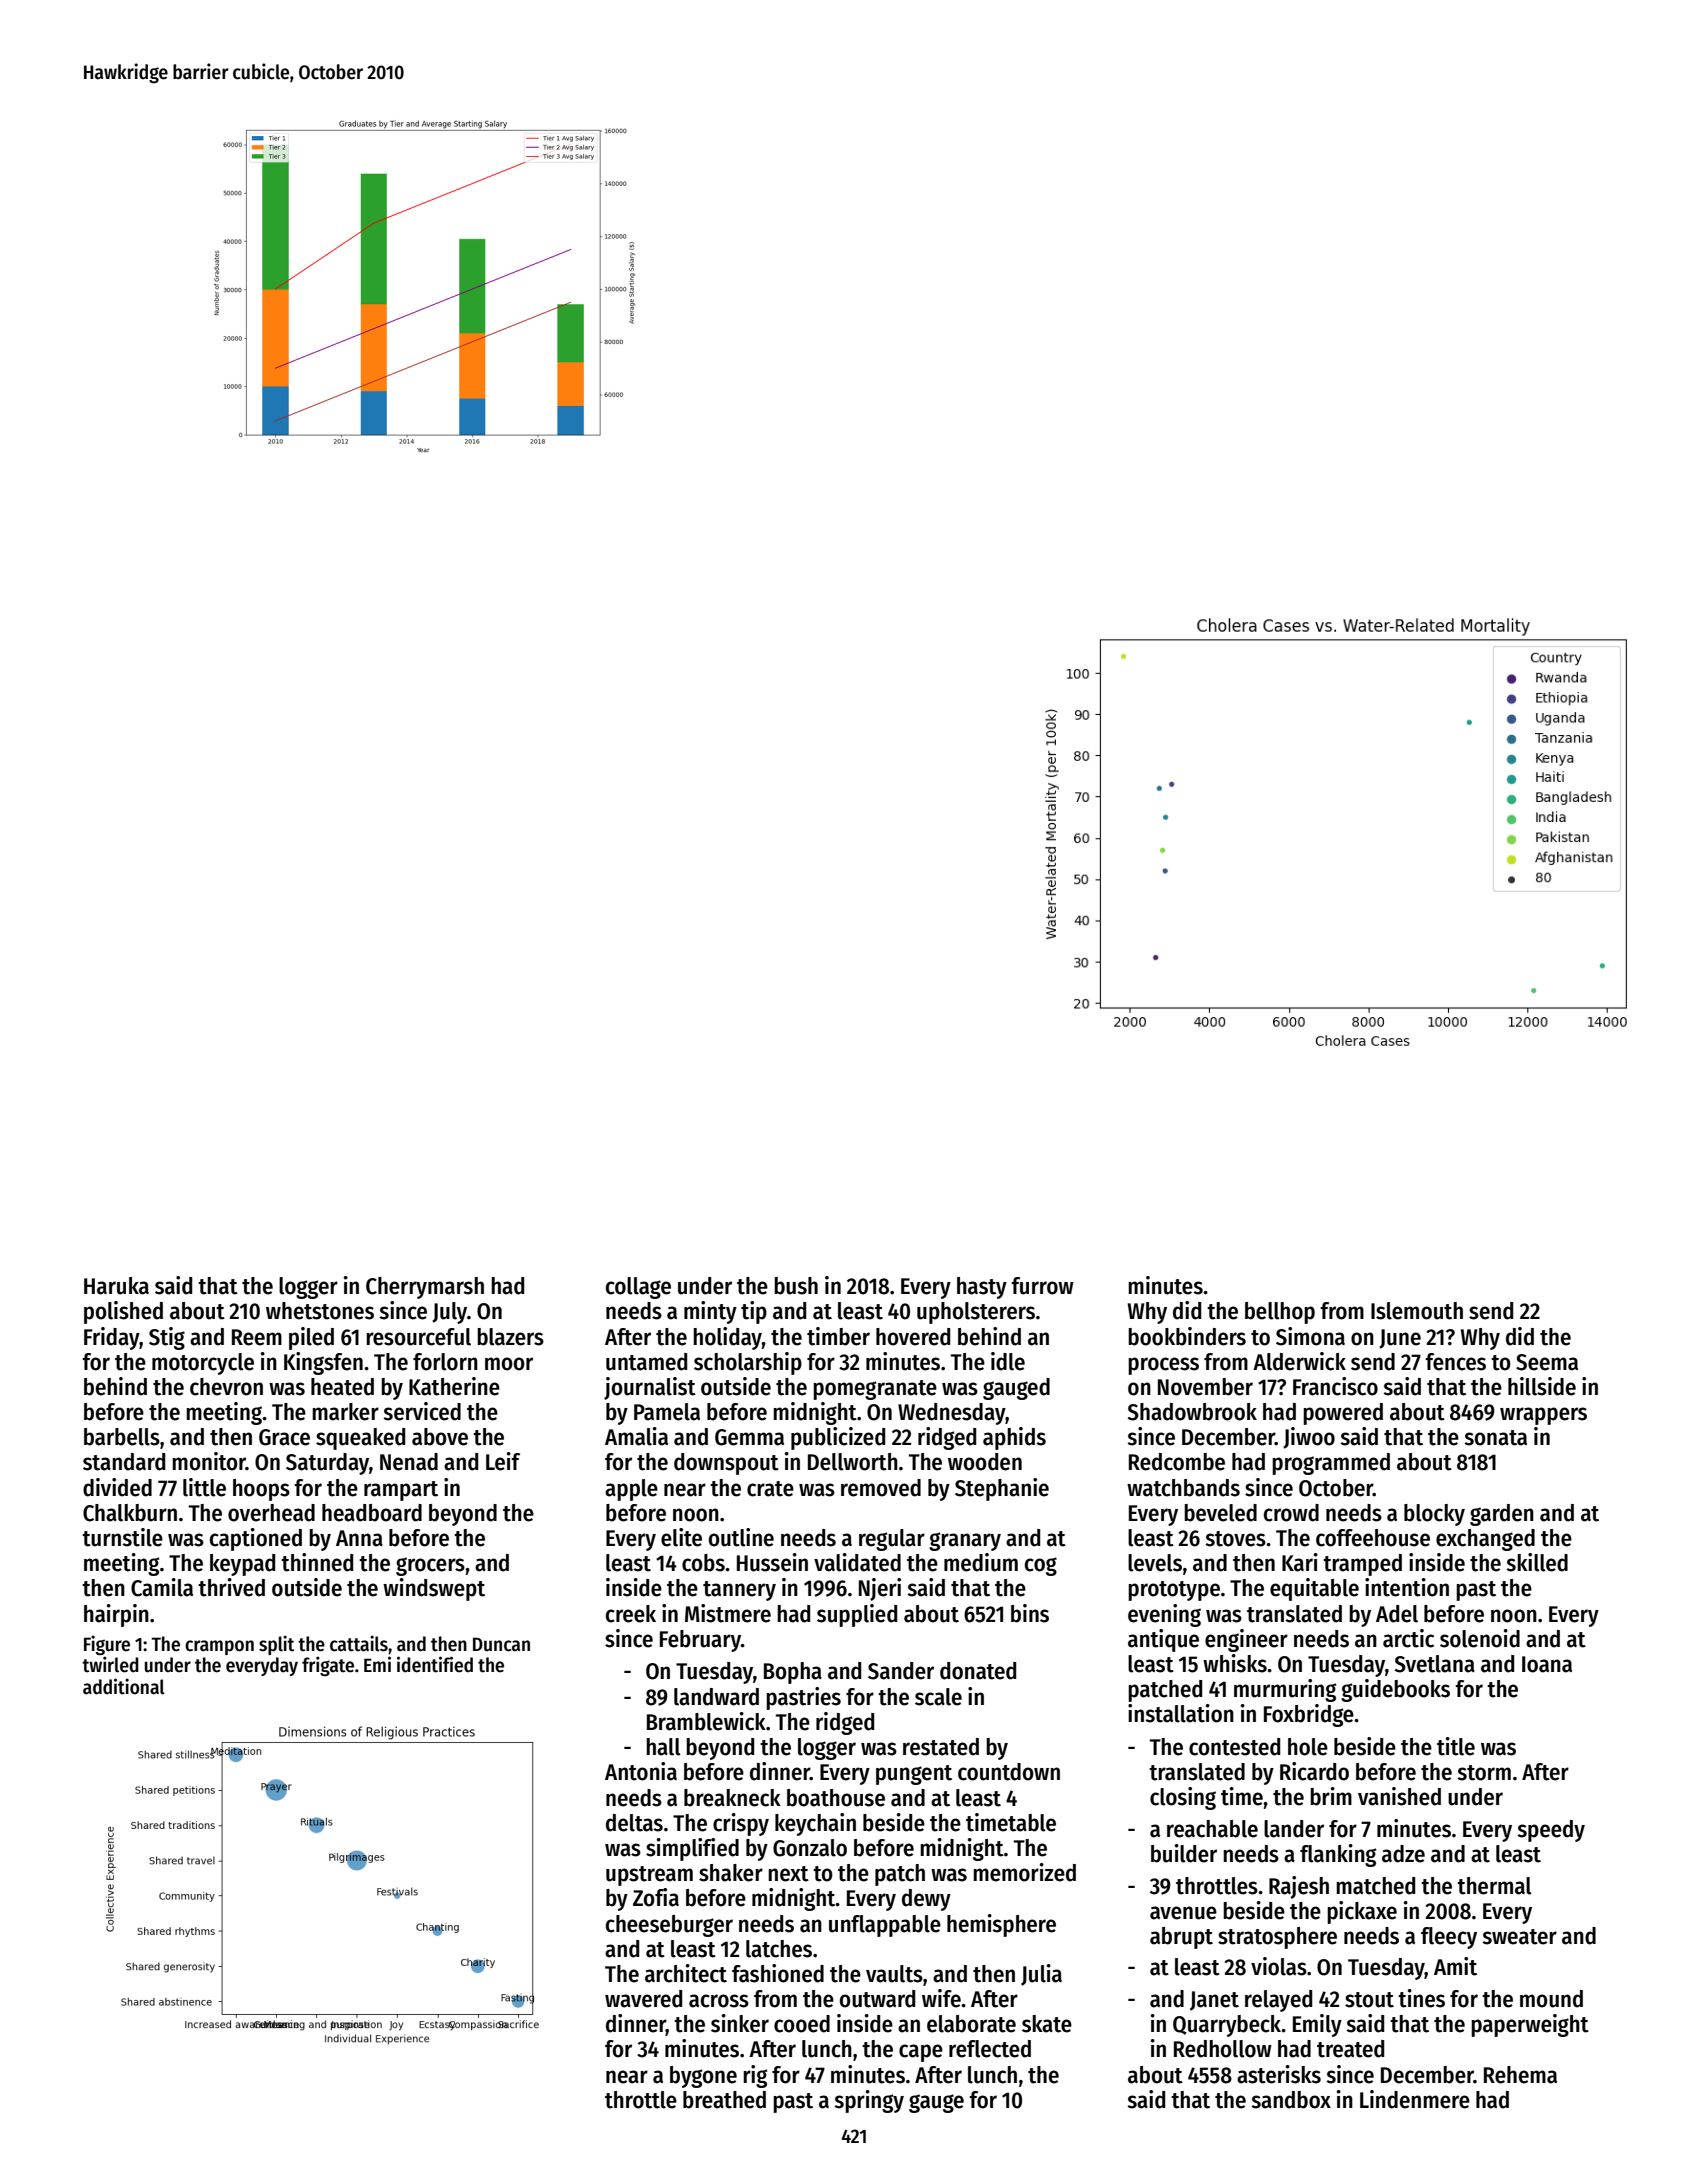 Image resolution: width=1683 pixels, height=2178 pixels. What do you see at coordinates (1484, 1773) in the document?
I see `storm` at bounding box center [1484, 1773].
